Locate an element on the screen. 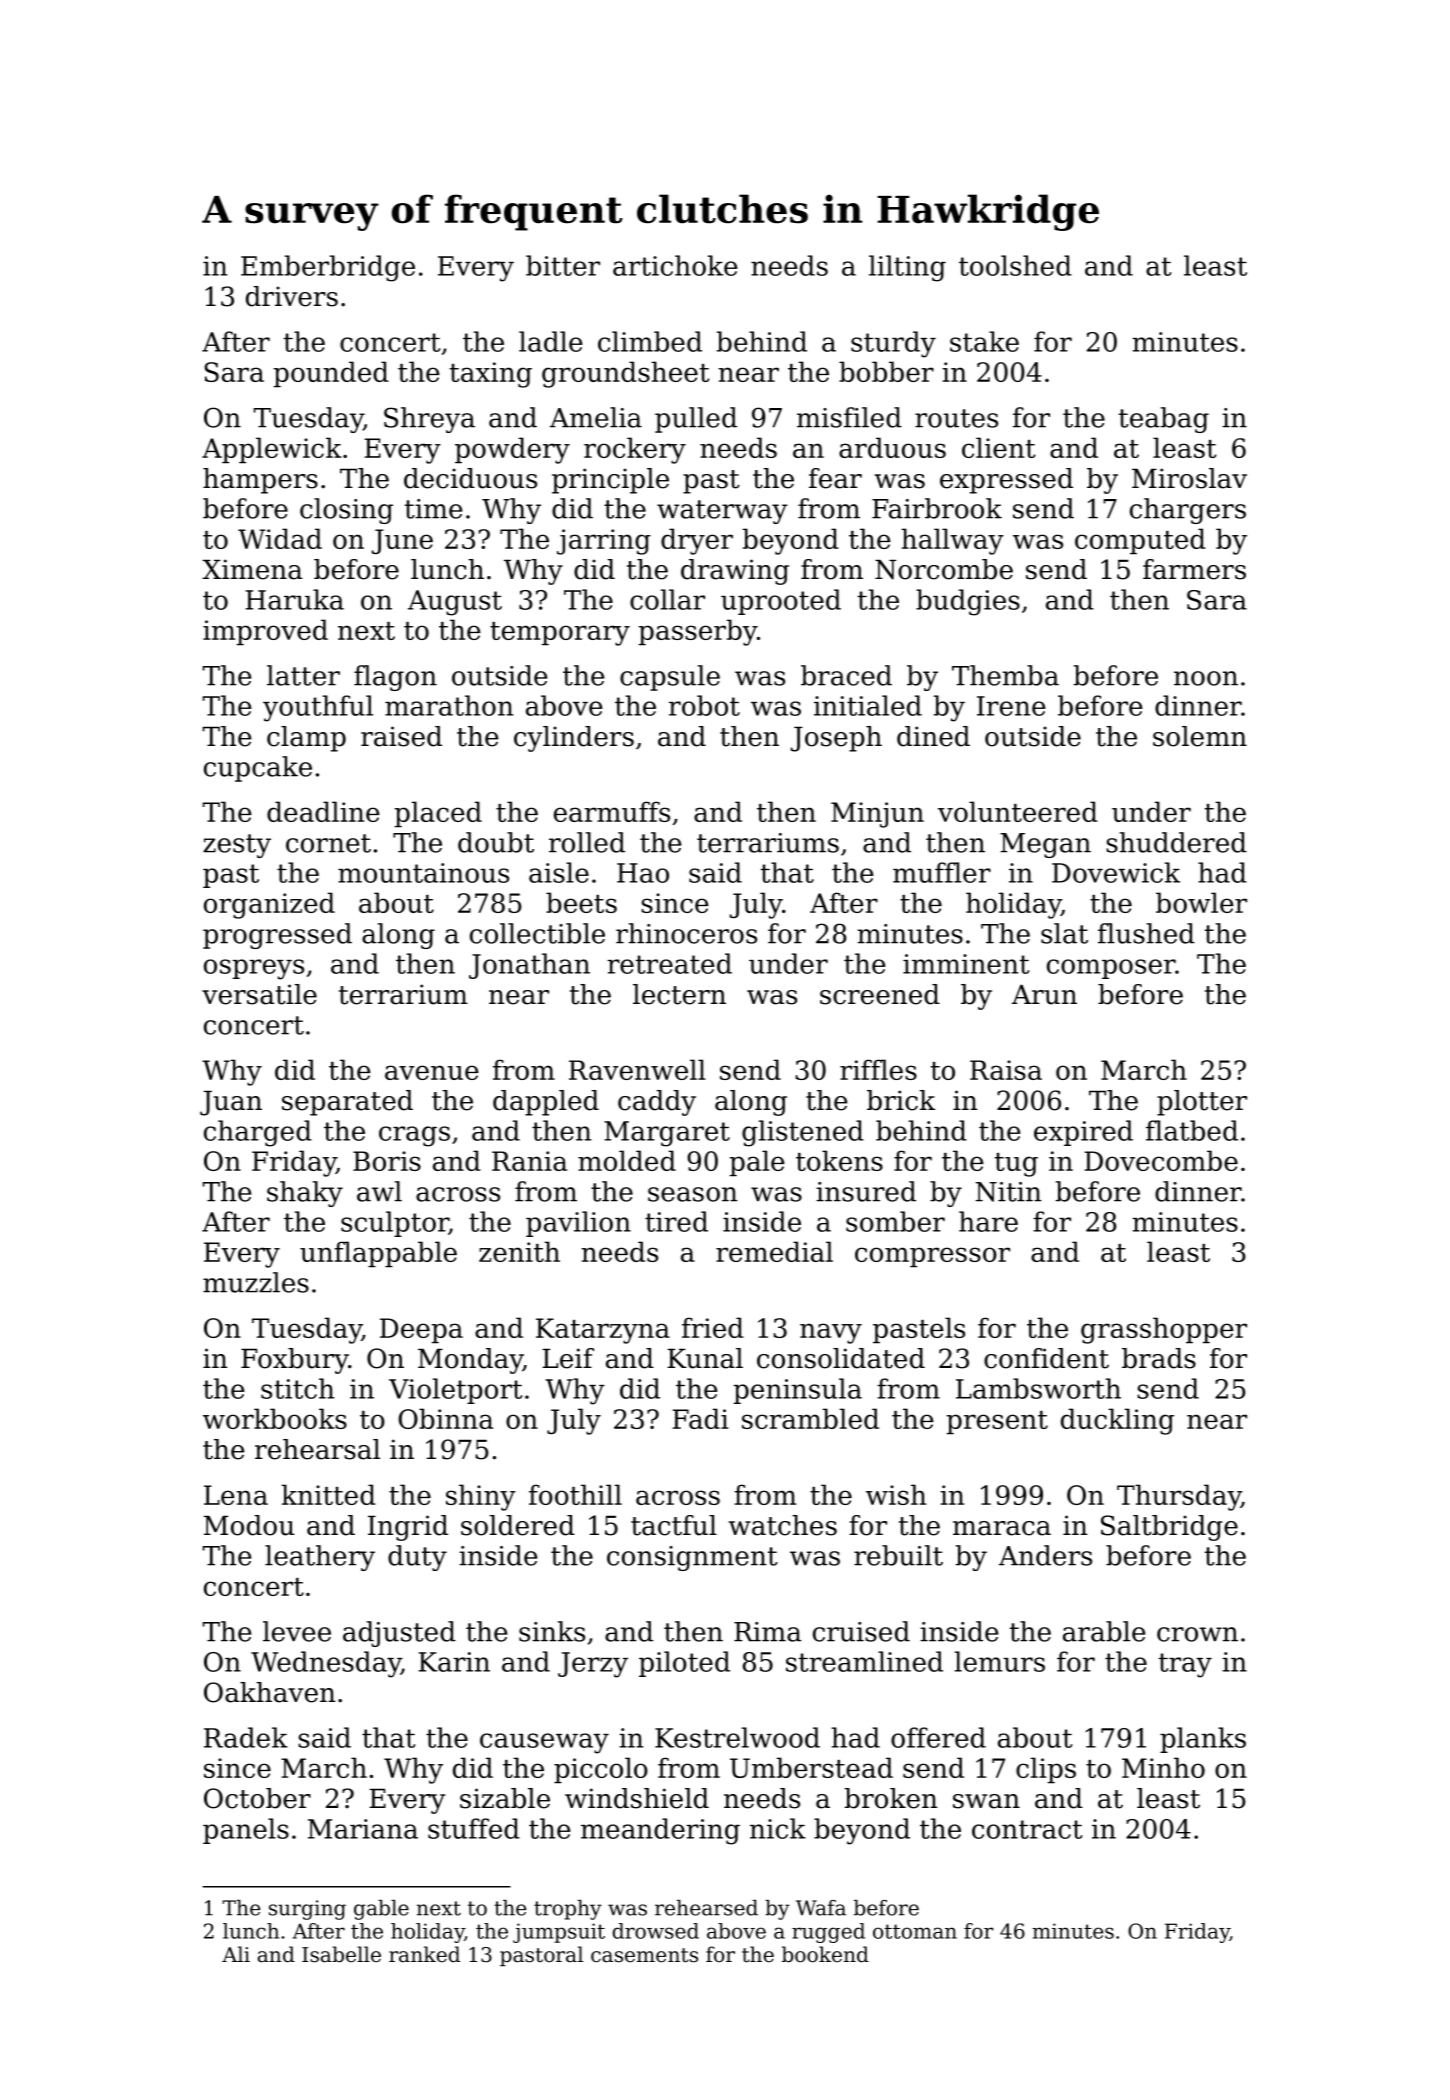  artichoke is located at coordinates (675, 265).
